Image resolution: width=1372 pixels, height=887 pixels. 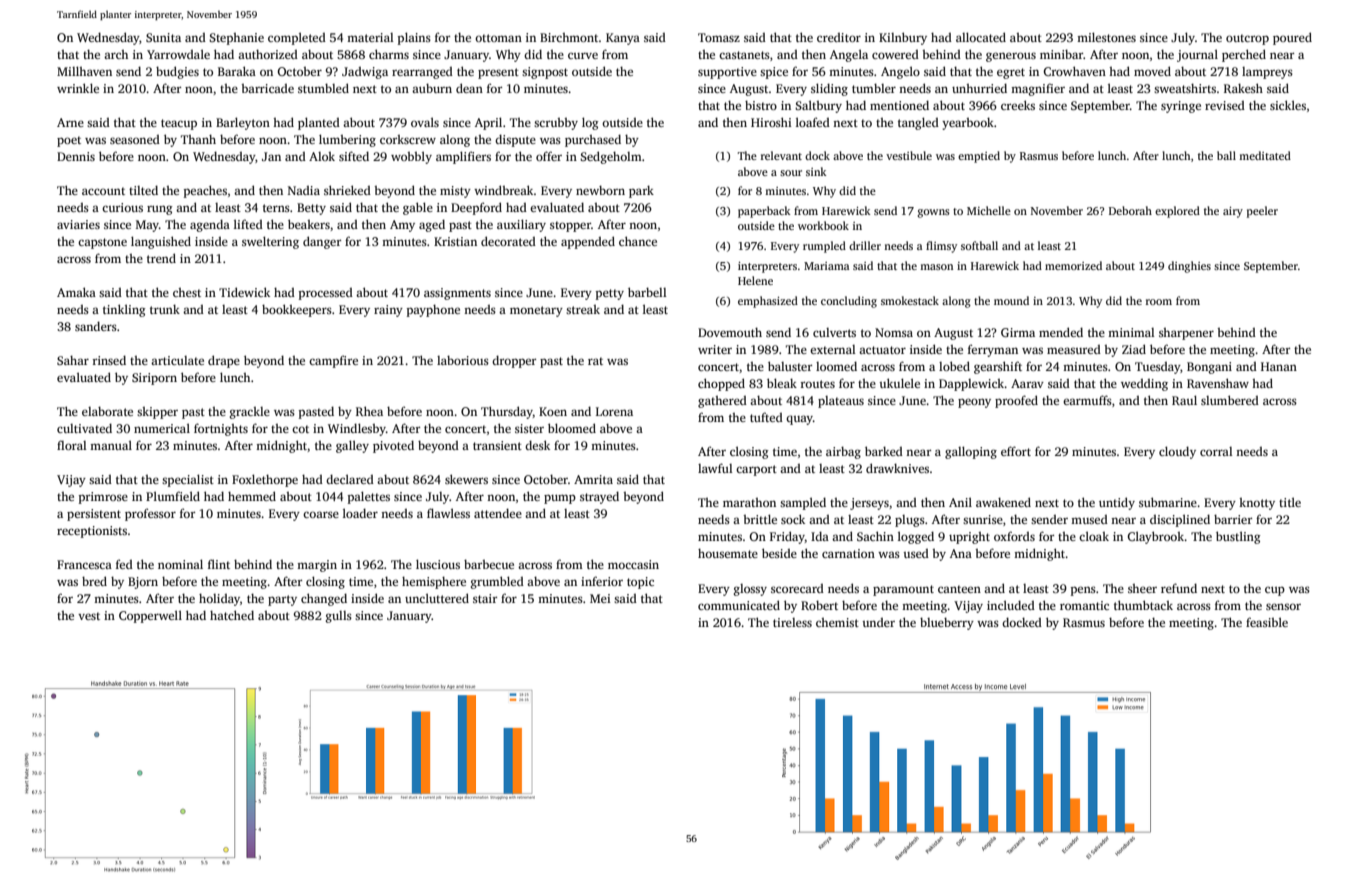 I want to click on wrinkle, so click(x=78, y=88).
